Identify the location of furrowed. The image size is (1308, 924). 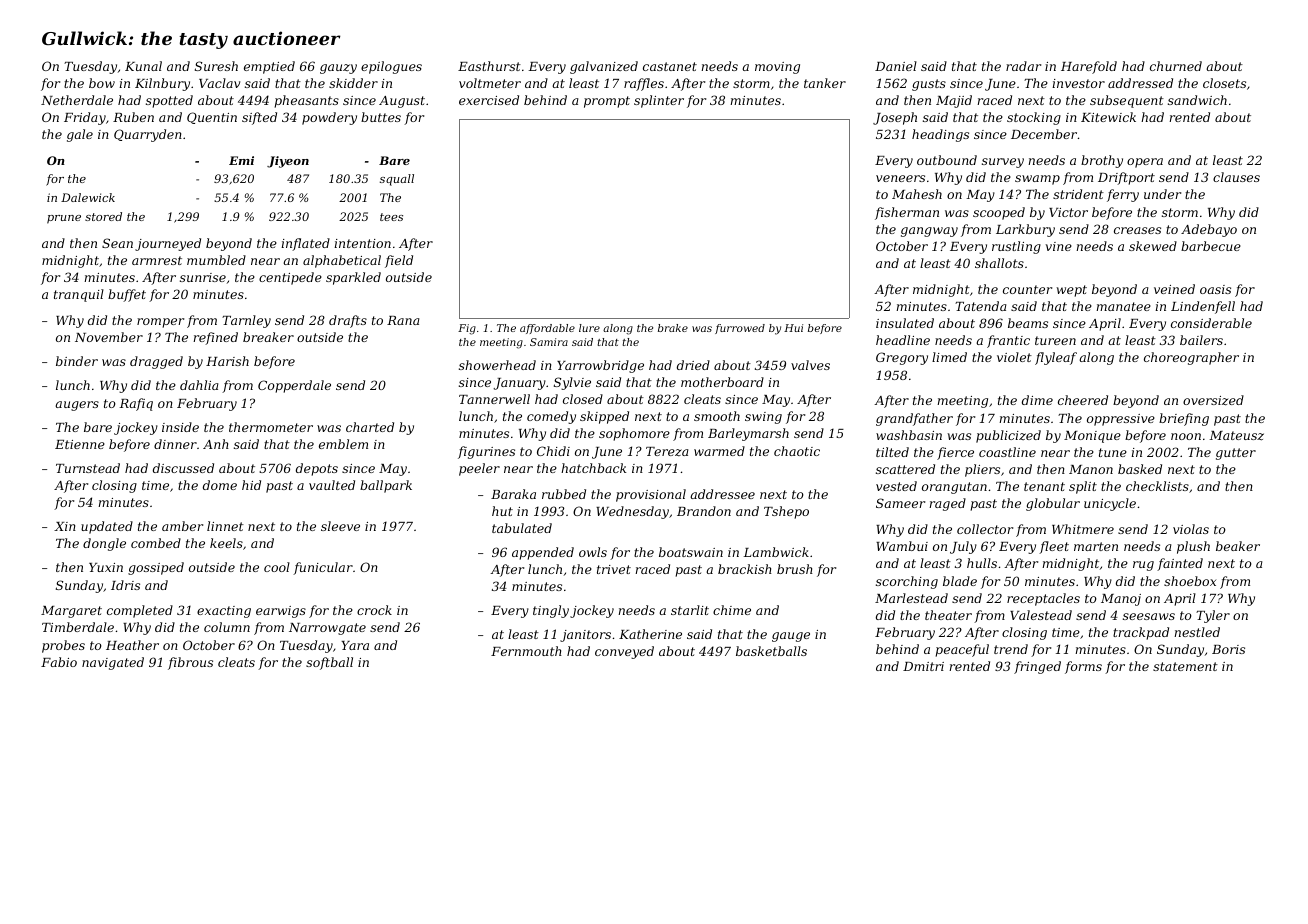
(740, 329).
